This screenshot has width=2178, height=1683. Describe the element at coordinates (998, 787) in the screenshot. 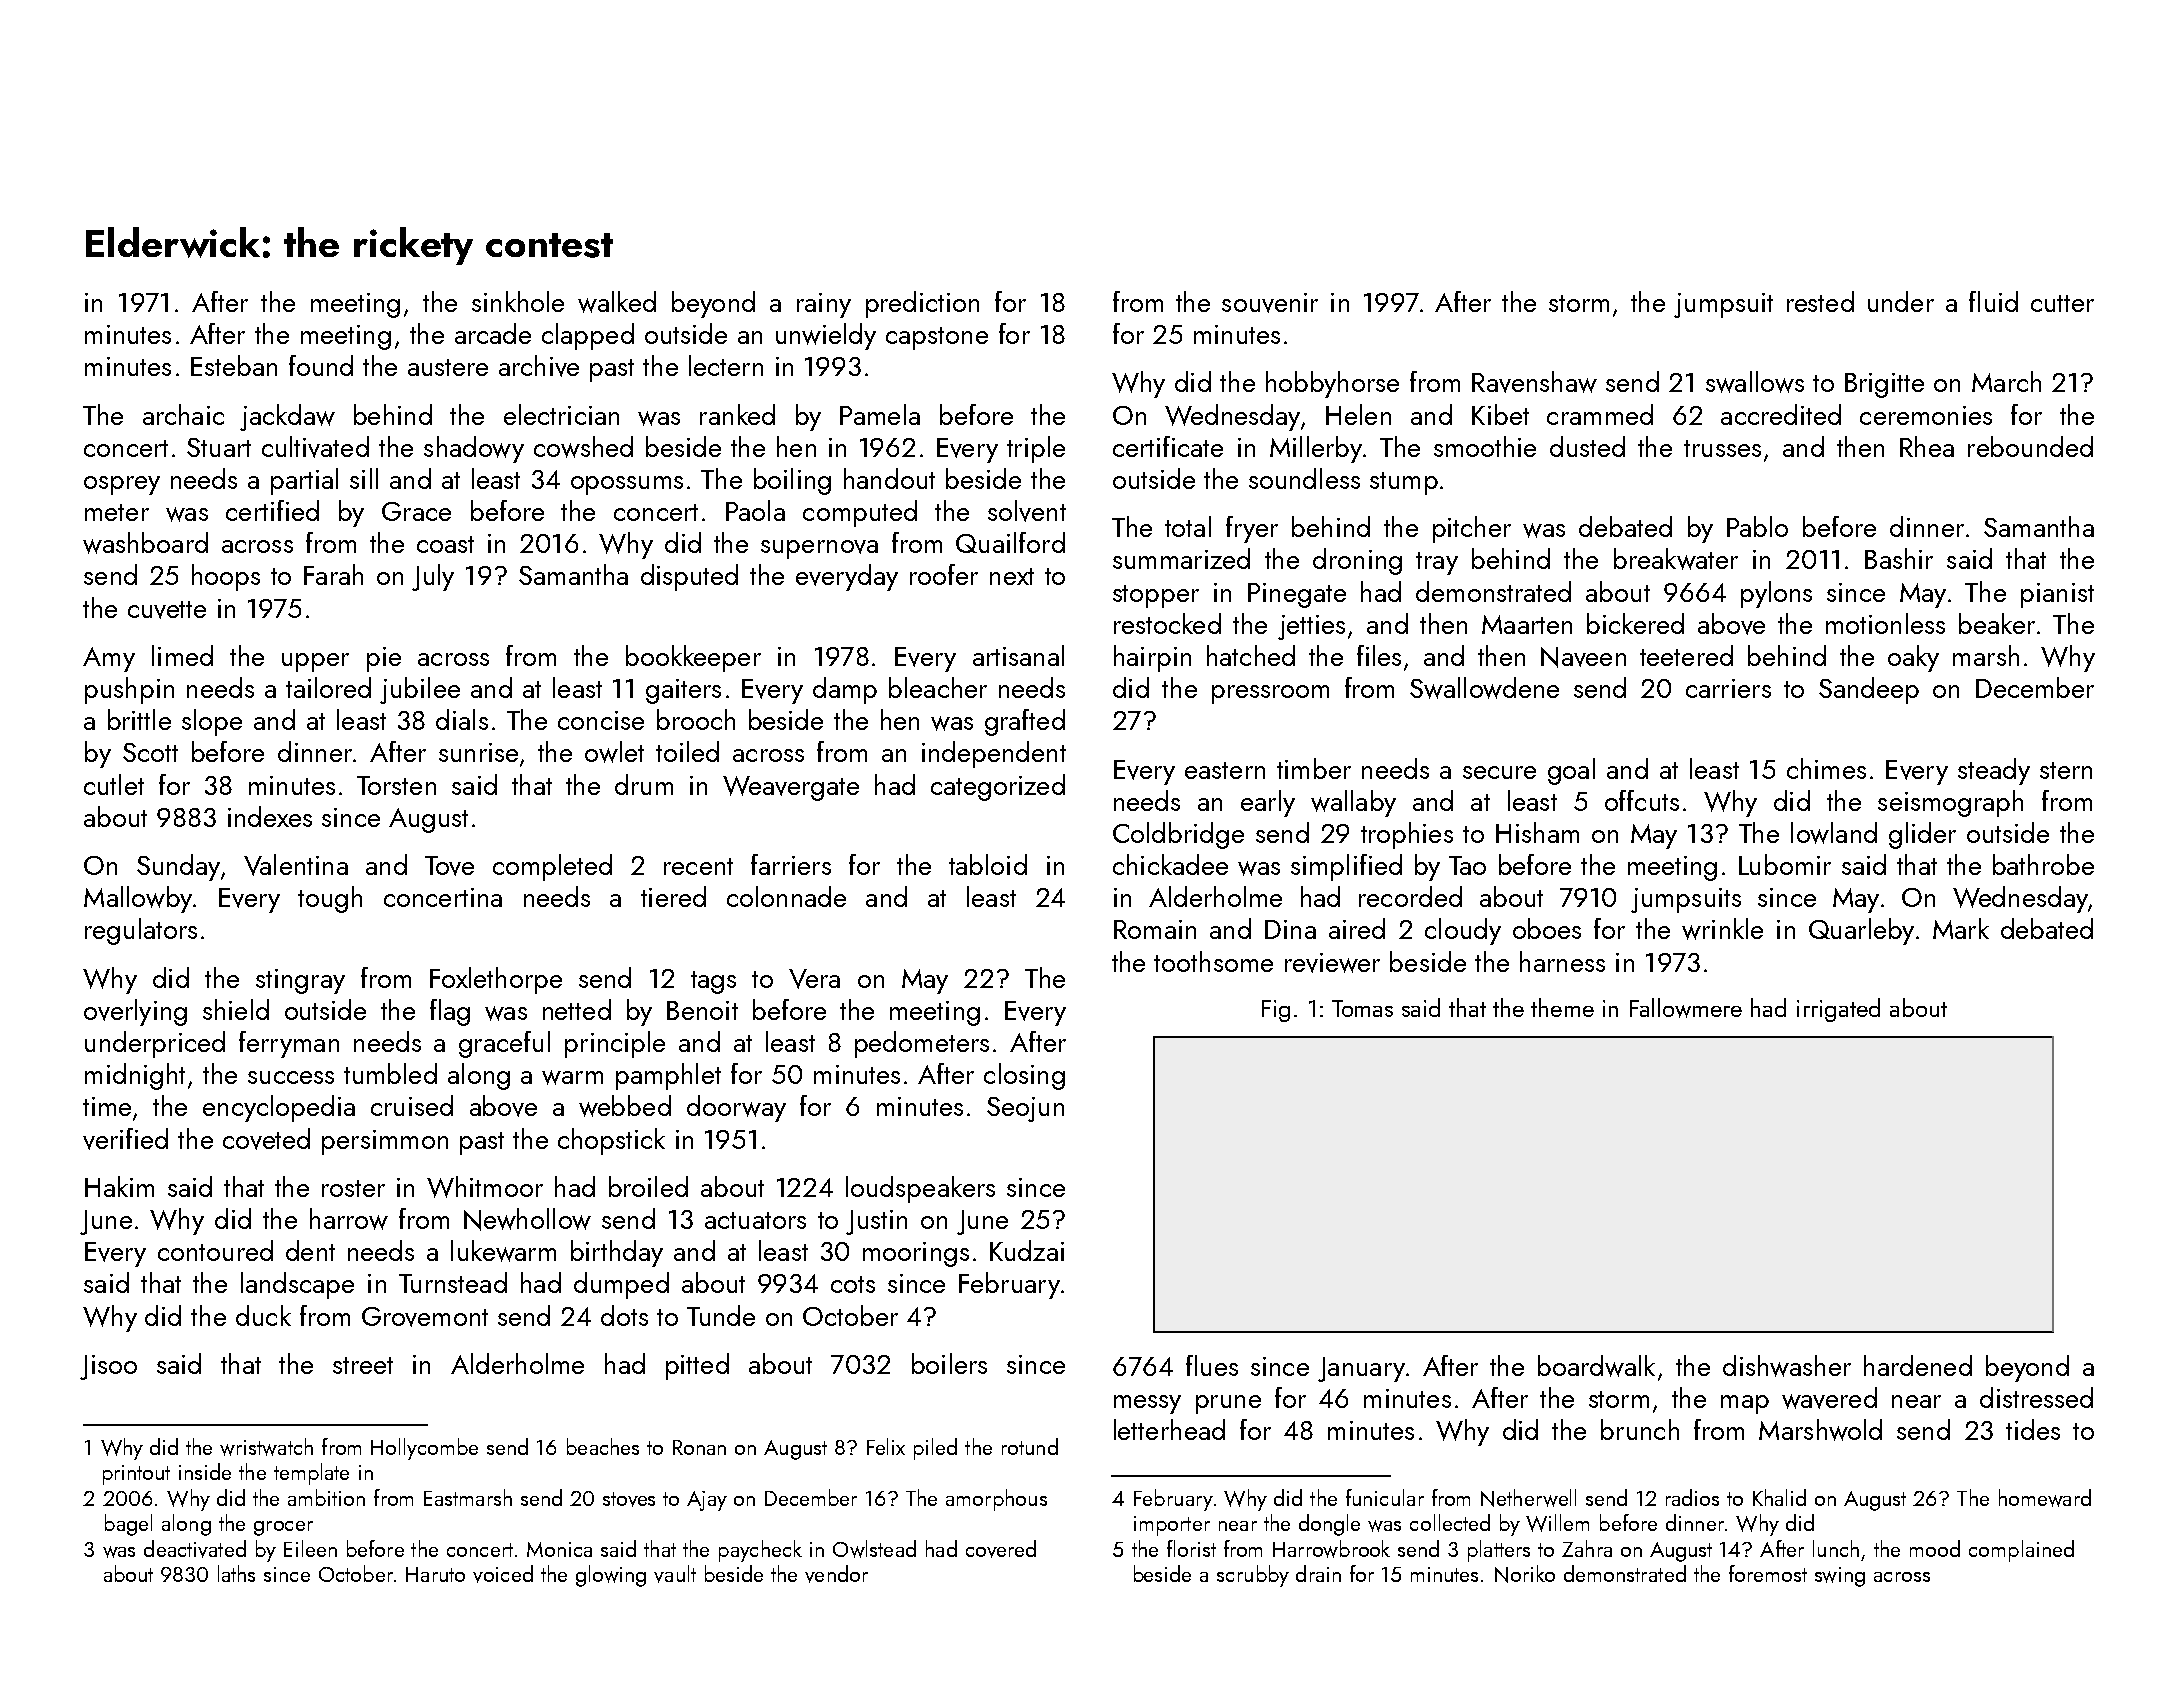

I see `categorized` at that location.
